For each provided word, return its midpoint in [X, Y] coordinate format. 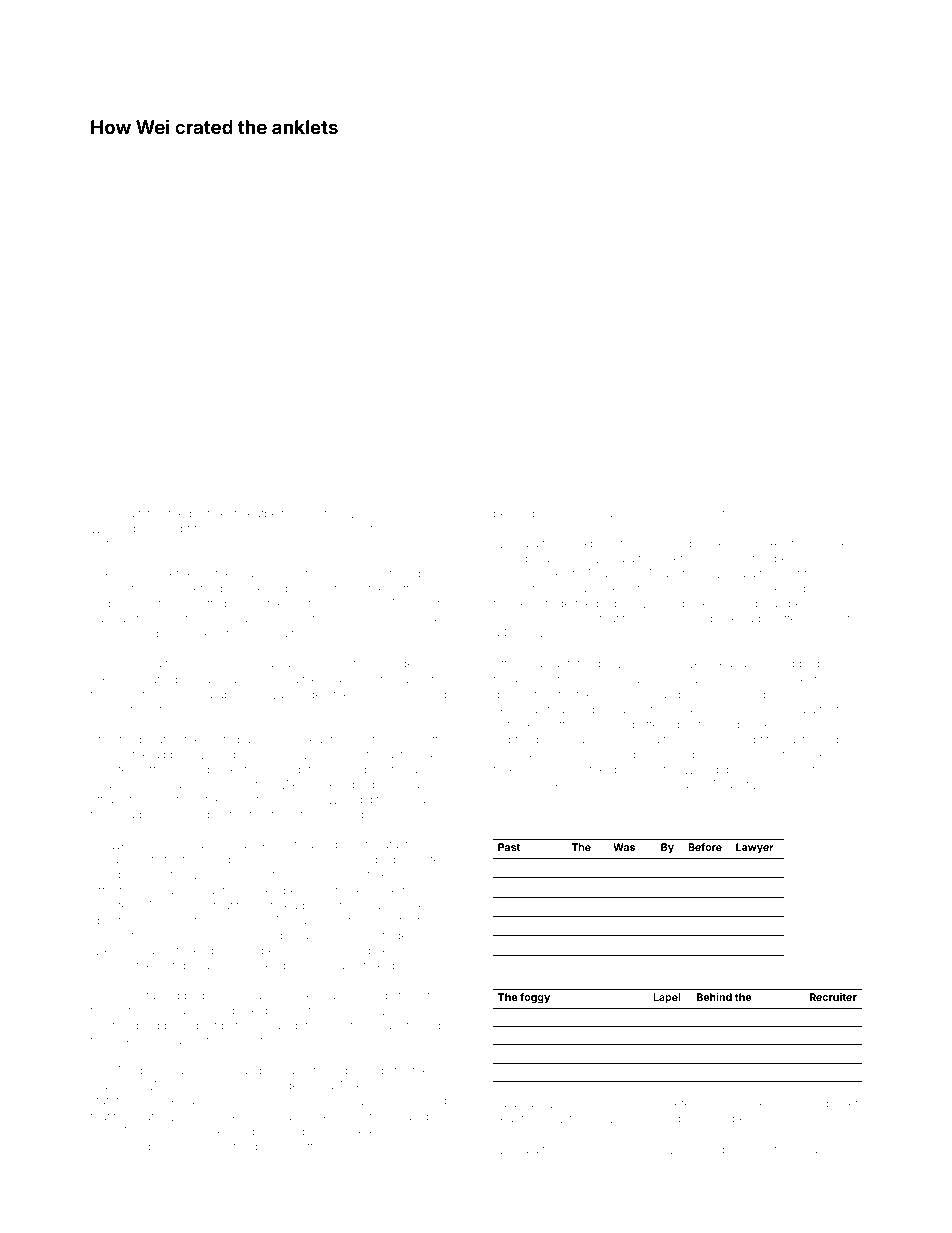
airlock [637, 513]
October [112, 543]
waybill [364, 515]
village [415, 801]
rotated [753, 867]
